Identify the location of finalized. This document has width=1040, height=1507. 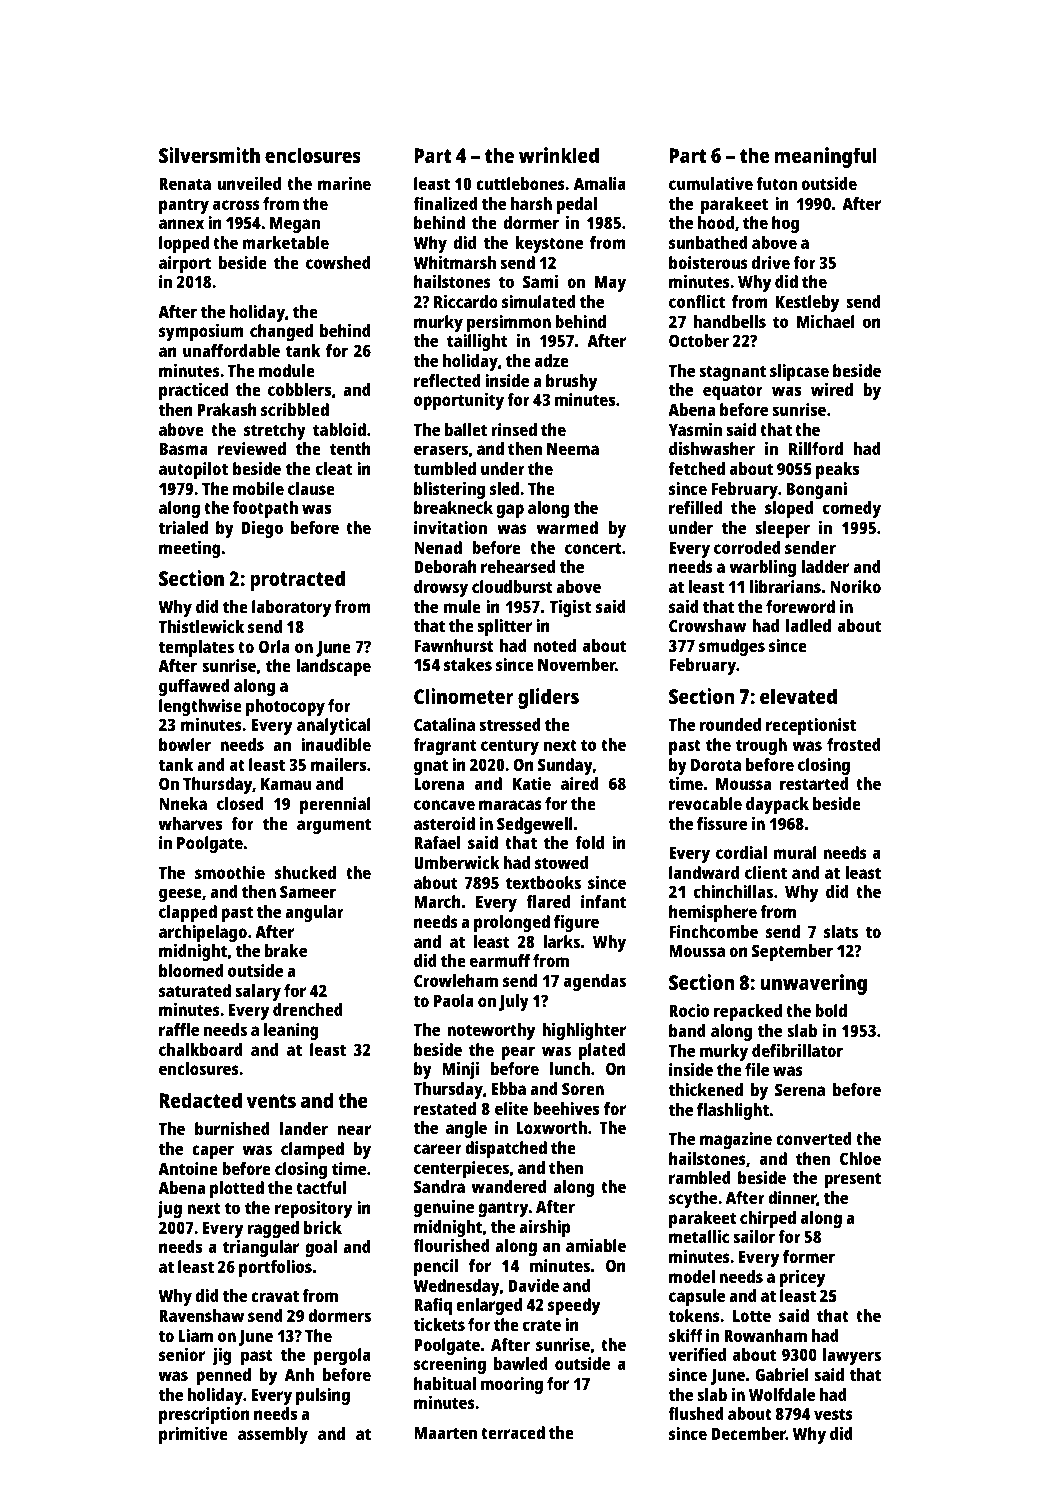
(445, 203).
